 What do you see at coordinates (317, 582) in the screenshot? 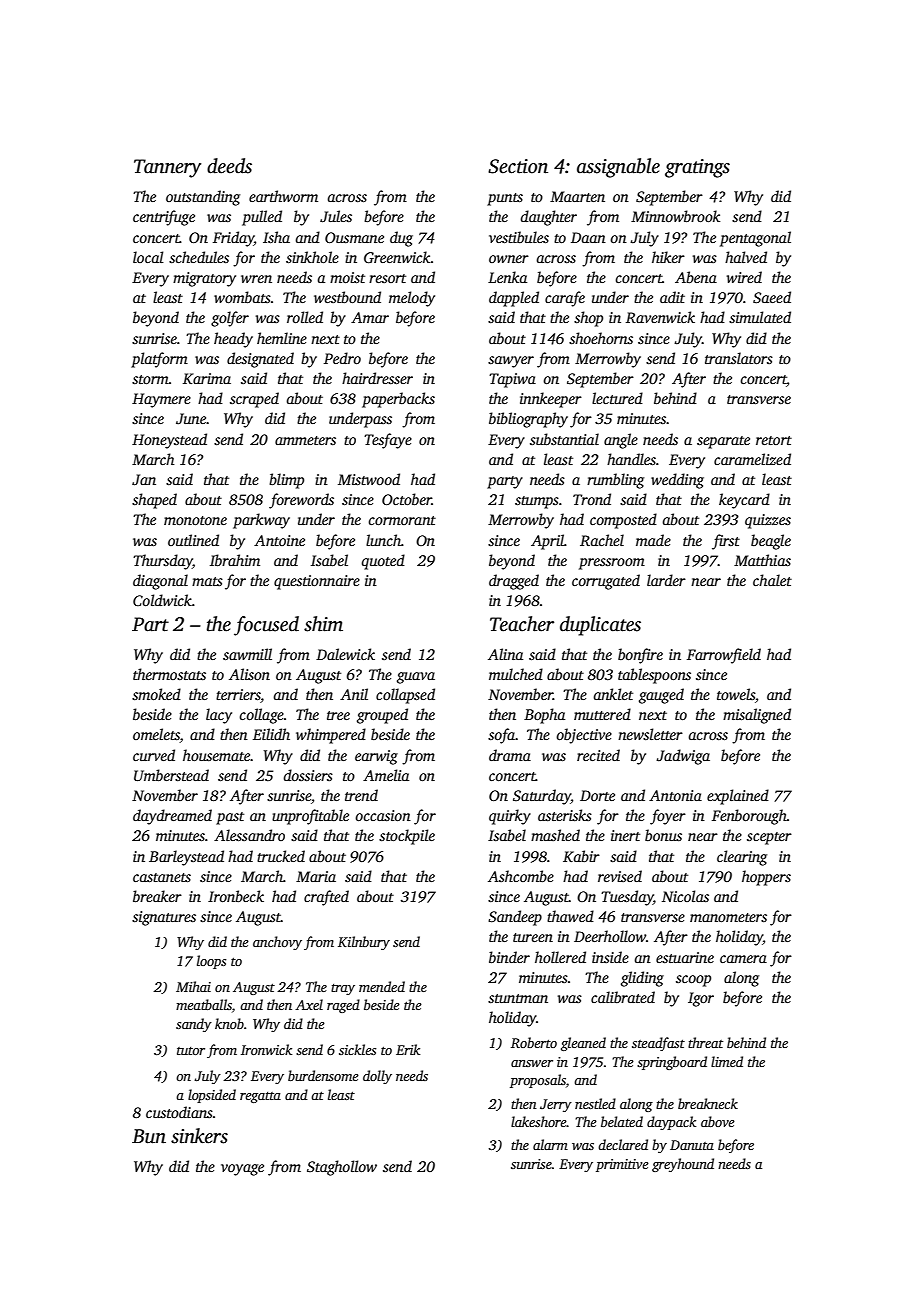
I see `questionnaire` at bounding box center [317, 582].
